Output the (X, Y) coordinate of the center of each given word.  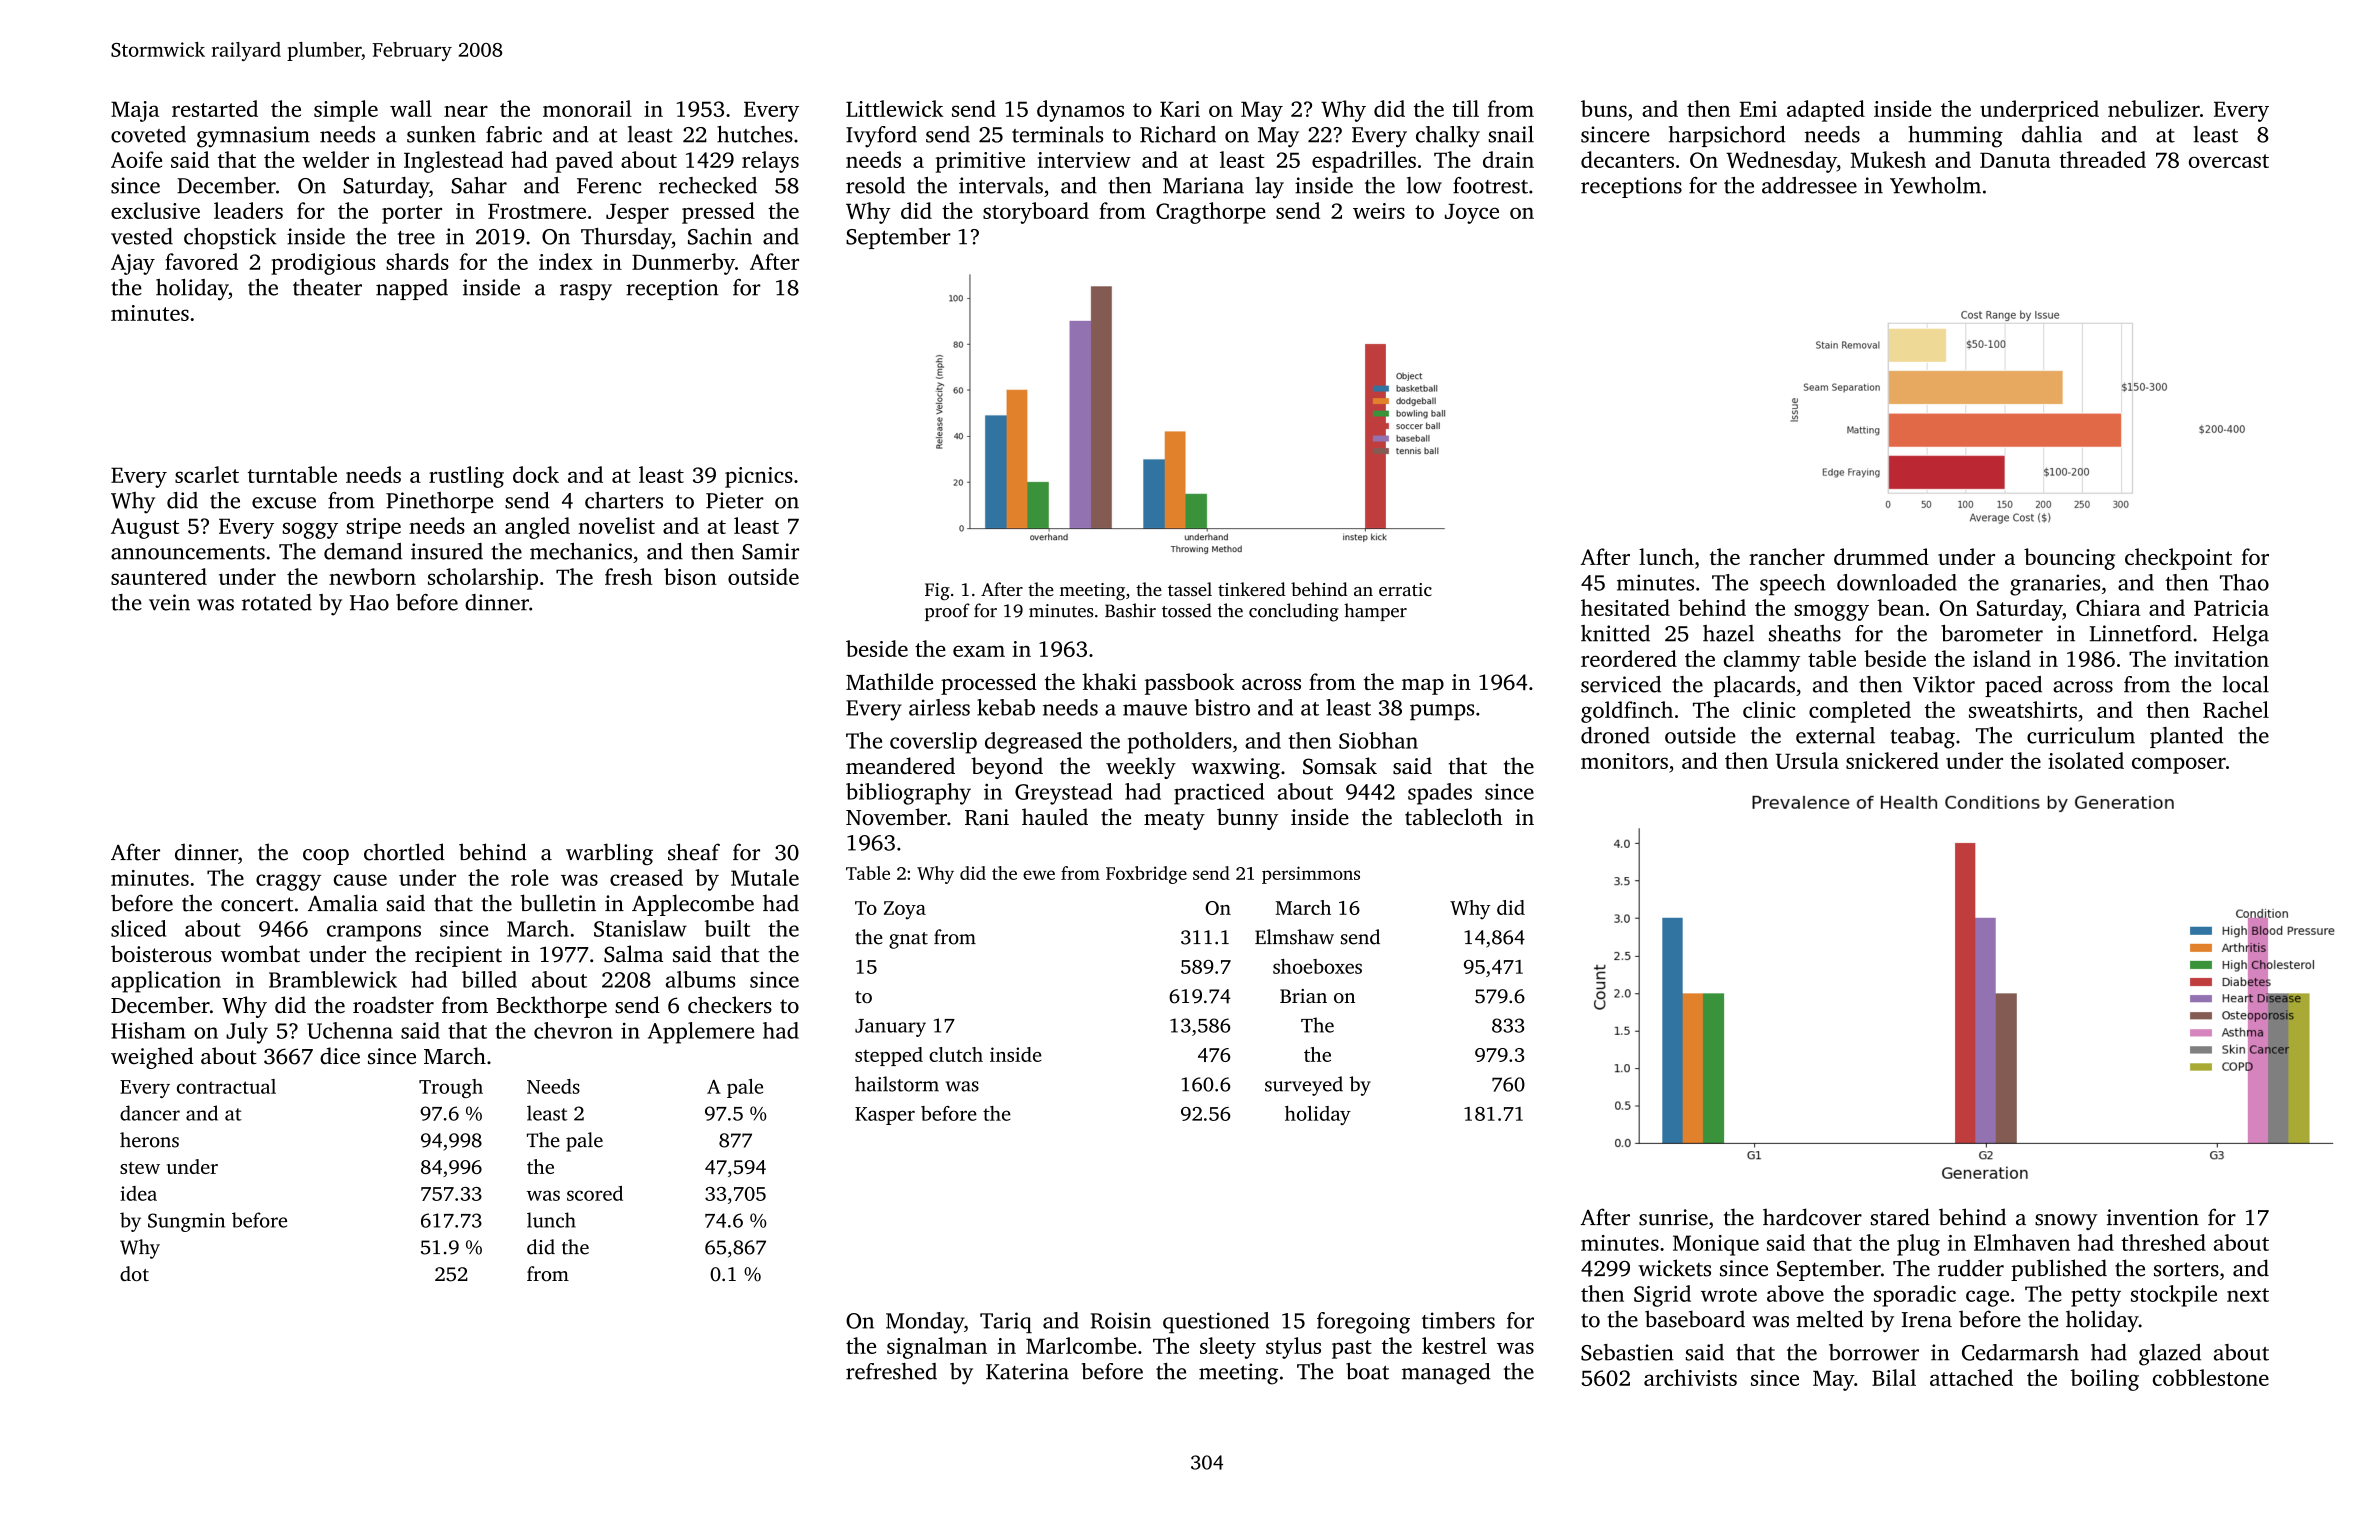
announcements (188, 553)
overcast (2229, 161)
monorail (587, 108)
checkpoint (2178, 559)
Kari (1180, 109)
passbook (1189, 684)
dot (134, 1273)
